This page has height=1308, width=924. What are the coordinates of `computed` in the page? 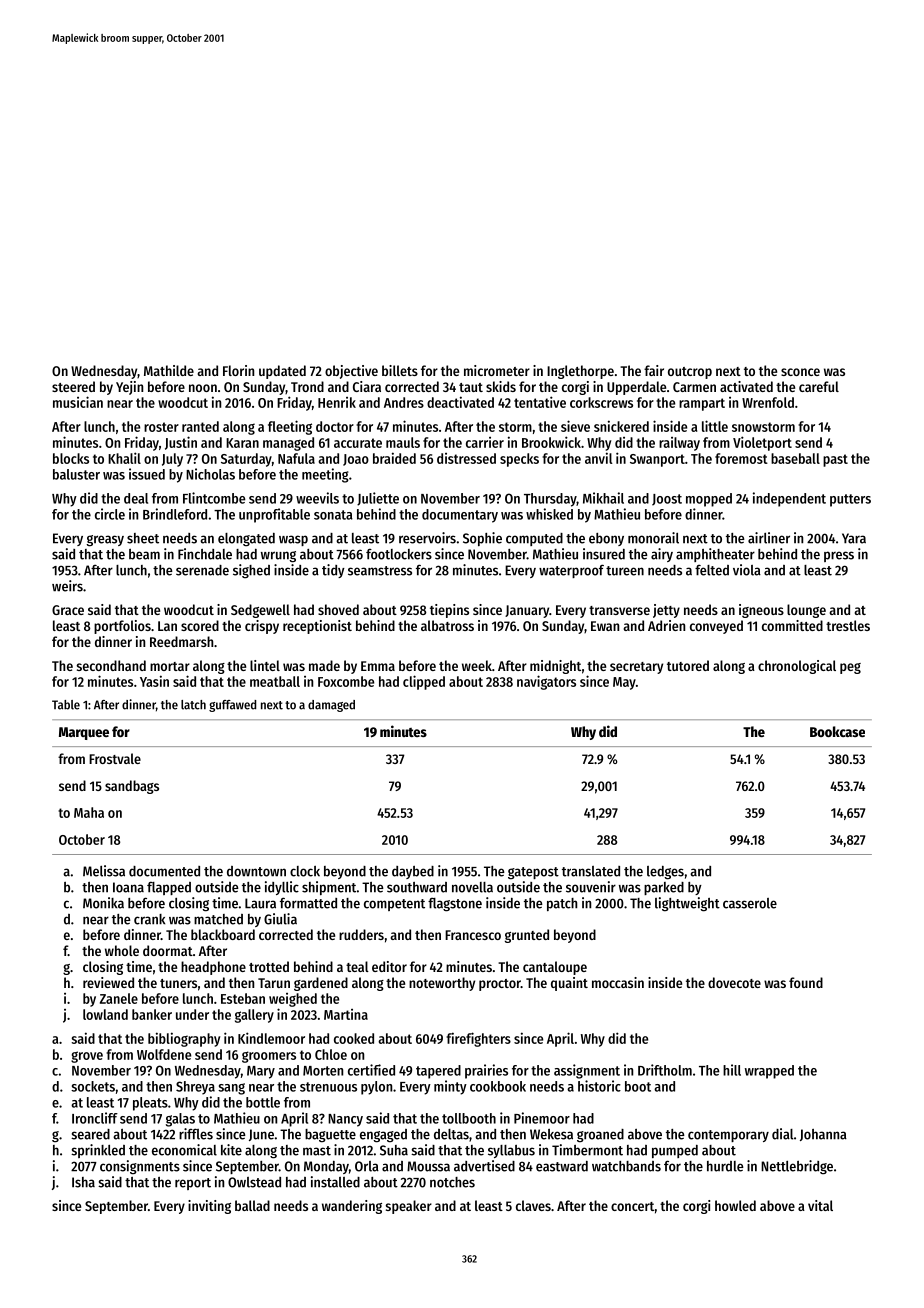 It's located at (534, 539).
